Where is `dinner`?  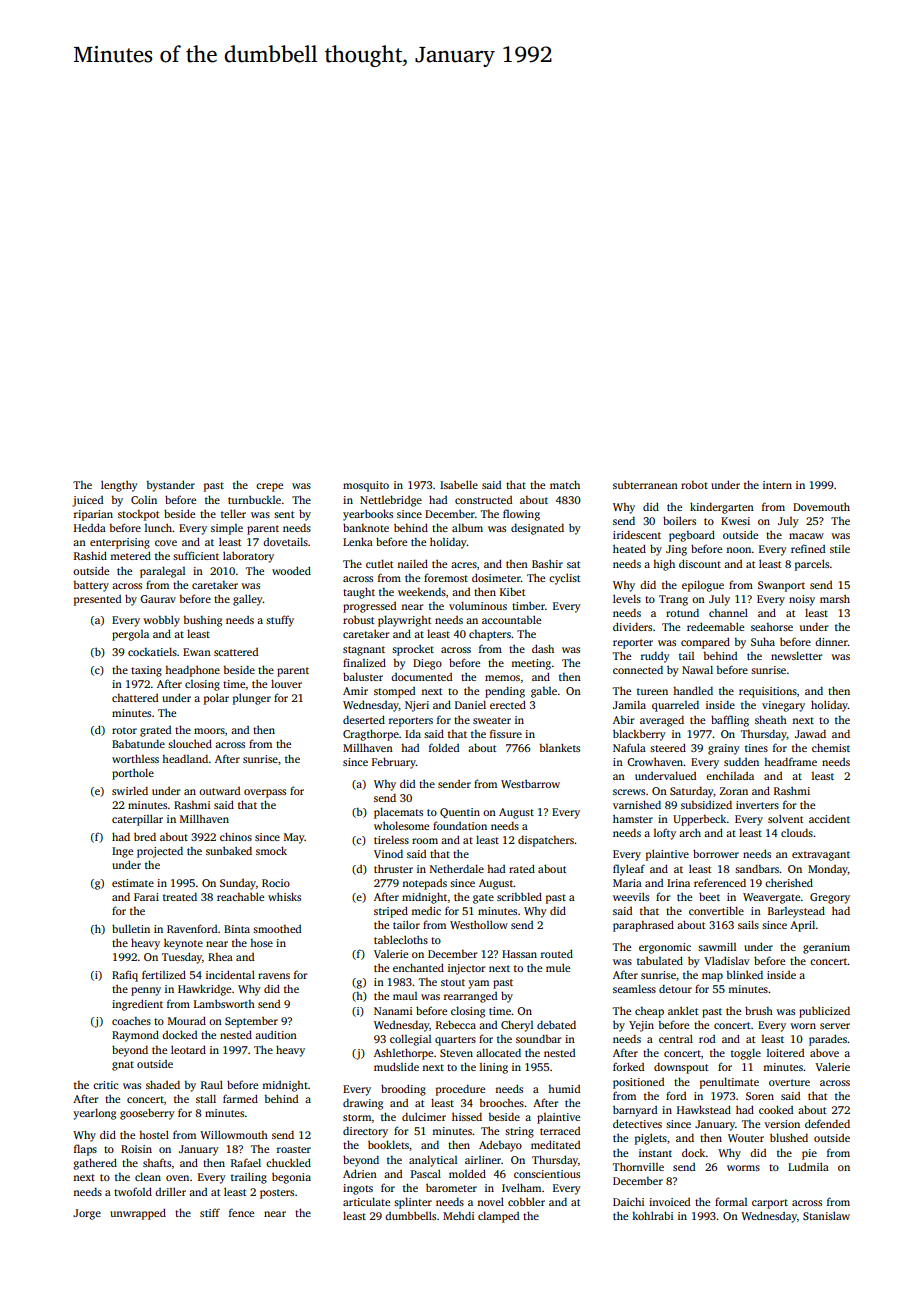
dinner is located at coordinates (831, 642).
